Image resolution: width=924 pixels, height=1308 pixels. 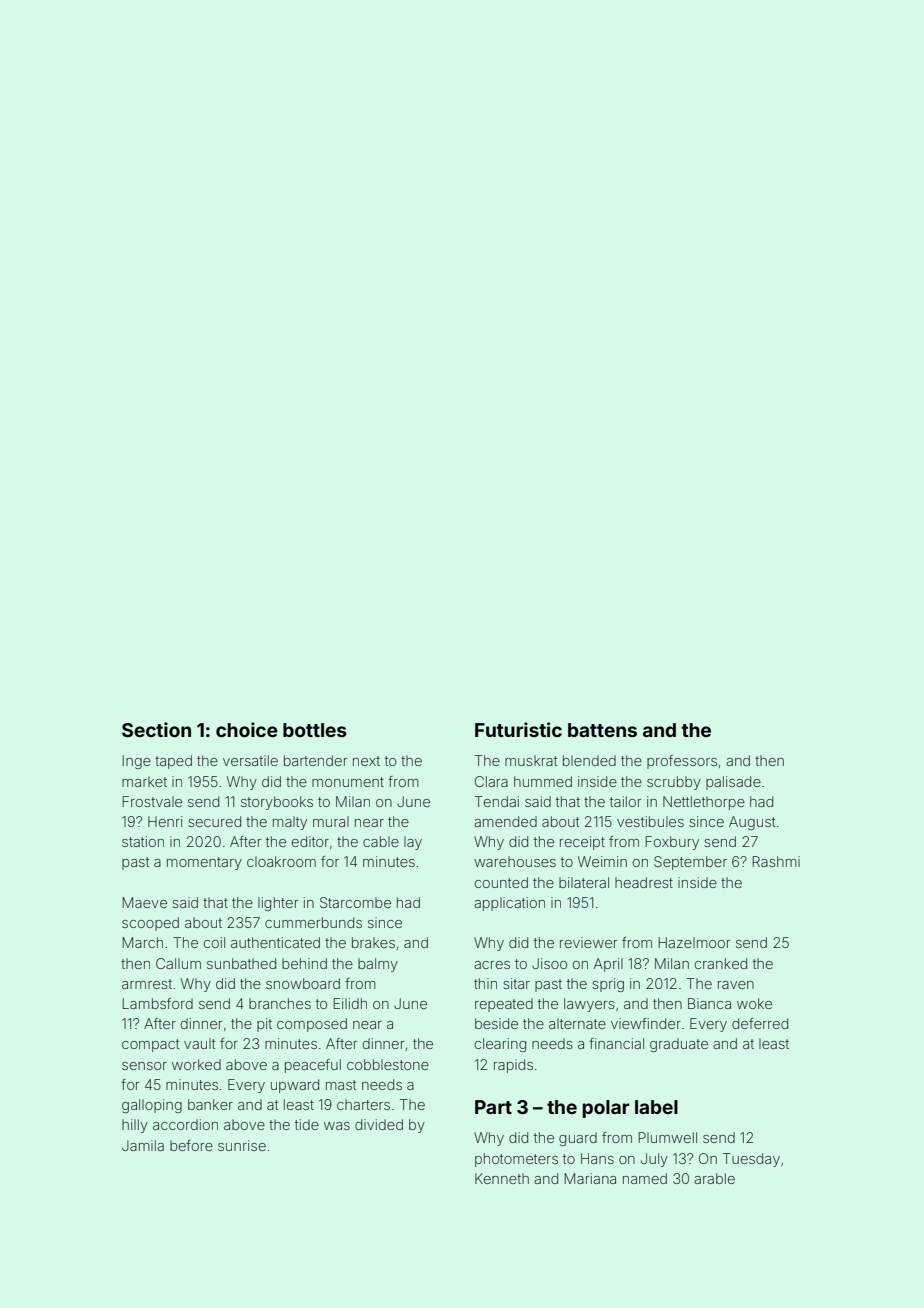 What do you see at coordinates (295, 1086) in the screenshot?
I see `upward` at bounding box center [295, 1086].
